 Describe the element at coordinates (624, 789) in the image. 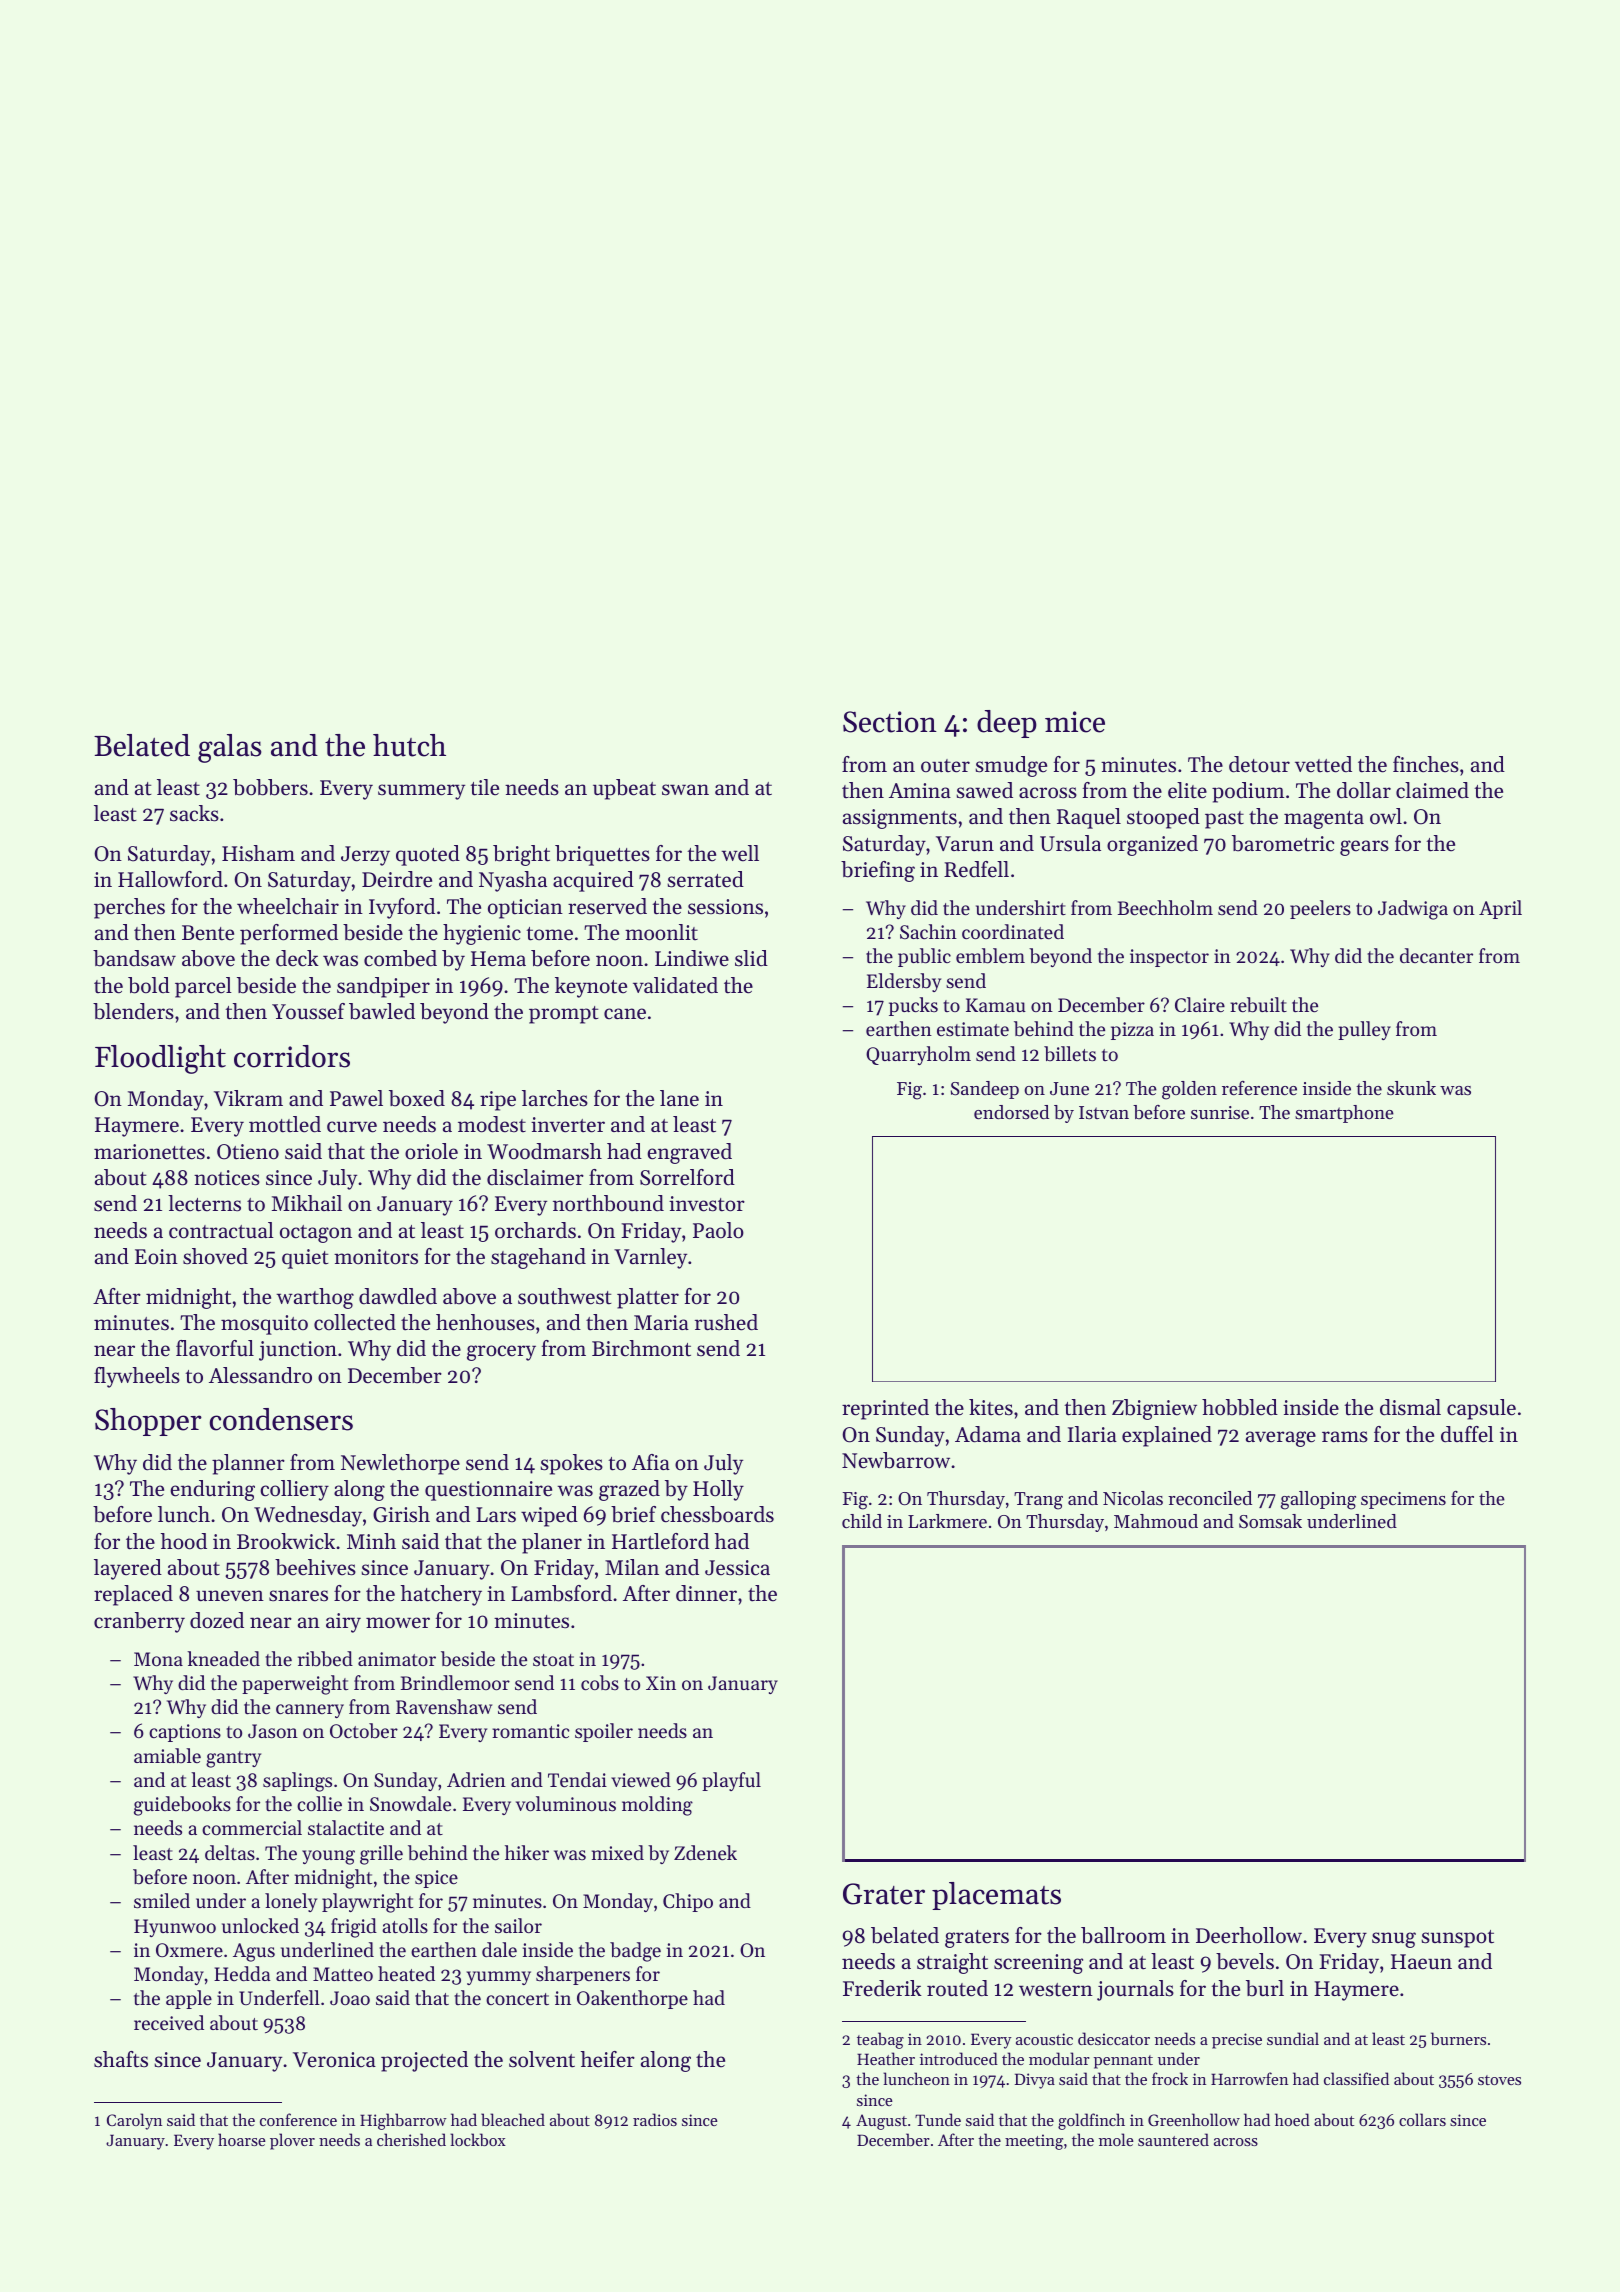

I see `upbeat` at that location.
